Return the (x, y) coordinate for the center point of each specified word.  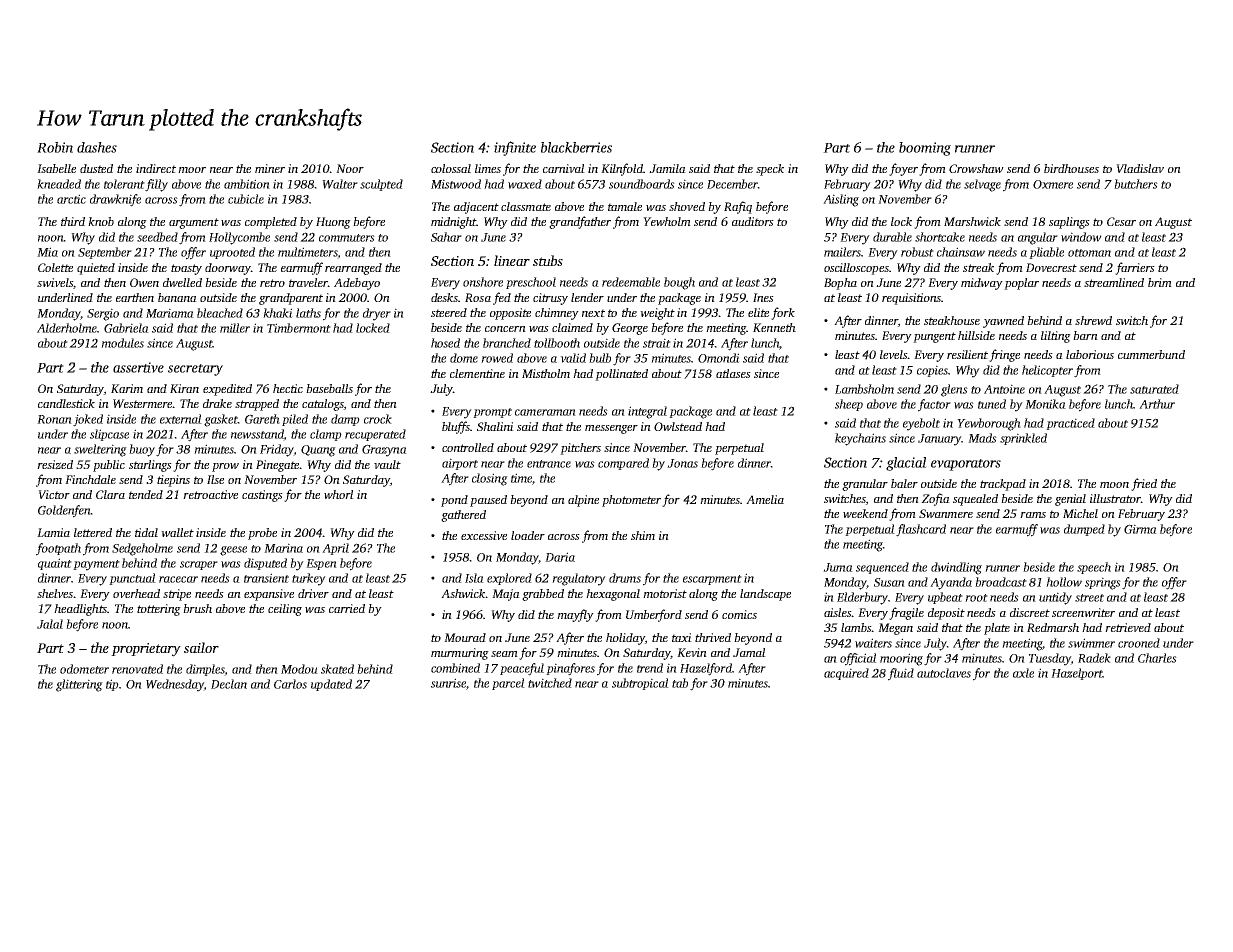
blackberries (576, 147)
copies (932, 371)
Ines (763, 297)
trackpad (1003, 485)
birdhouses (1071, 168)
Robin (55, 147)
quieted (96, 269)
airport (460, 464)
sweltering (100, 450)
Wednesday (175, 685)
